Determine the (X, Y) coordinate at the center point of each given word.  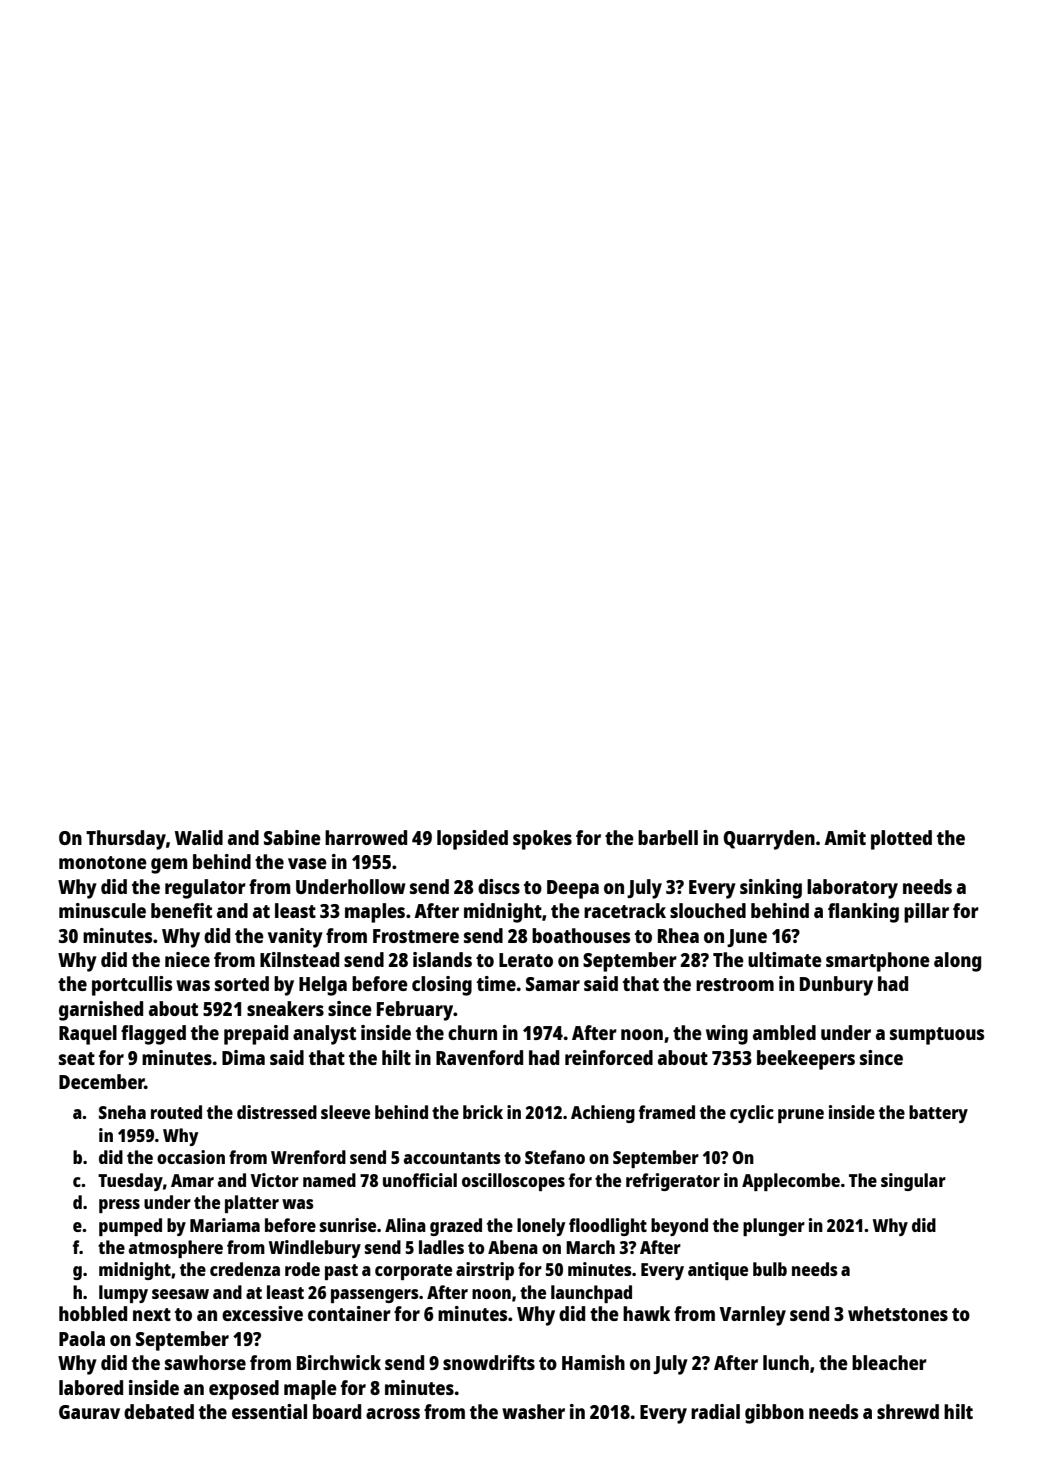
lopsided (472, 840)
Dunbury (836, 986)
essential (269, 1411)
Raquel (88, 1035)
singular (913, 1182)
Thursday (126, 840)
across (393, 1413)
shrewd (908, 1411)
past (341, 1272)
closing (442, 986)
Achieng (603, 1114)
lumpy (123, 1294)
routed (176, 1112)
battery (938, 1114)
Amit (845, 837)
